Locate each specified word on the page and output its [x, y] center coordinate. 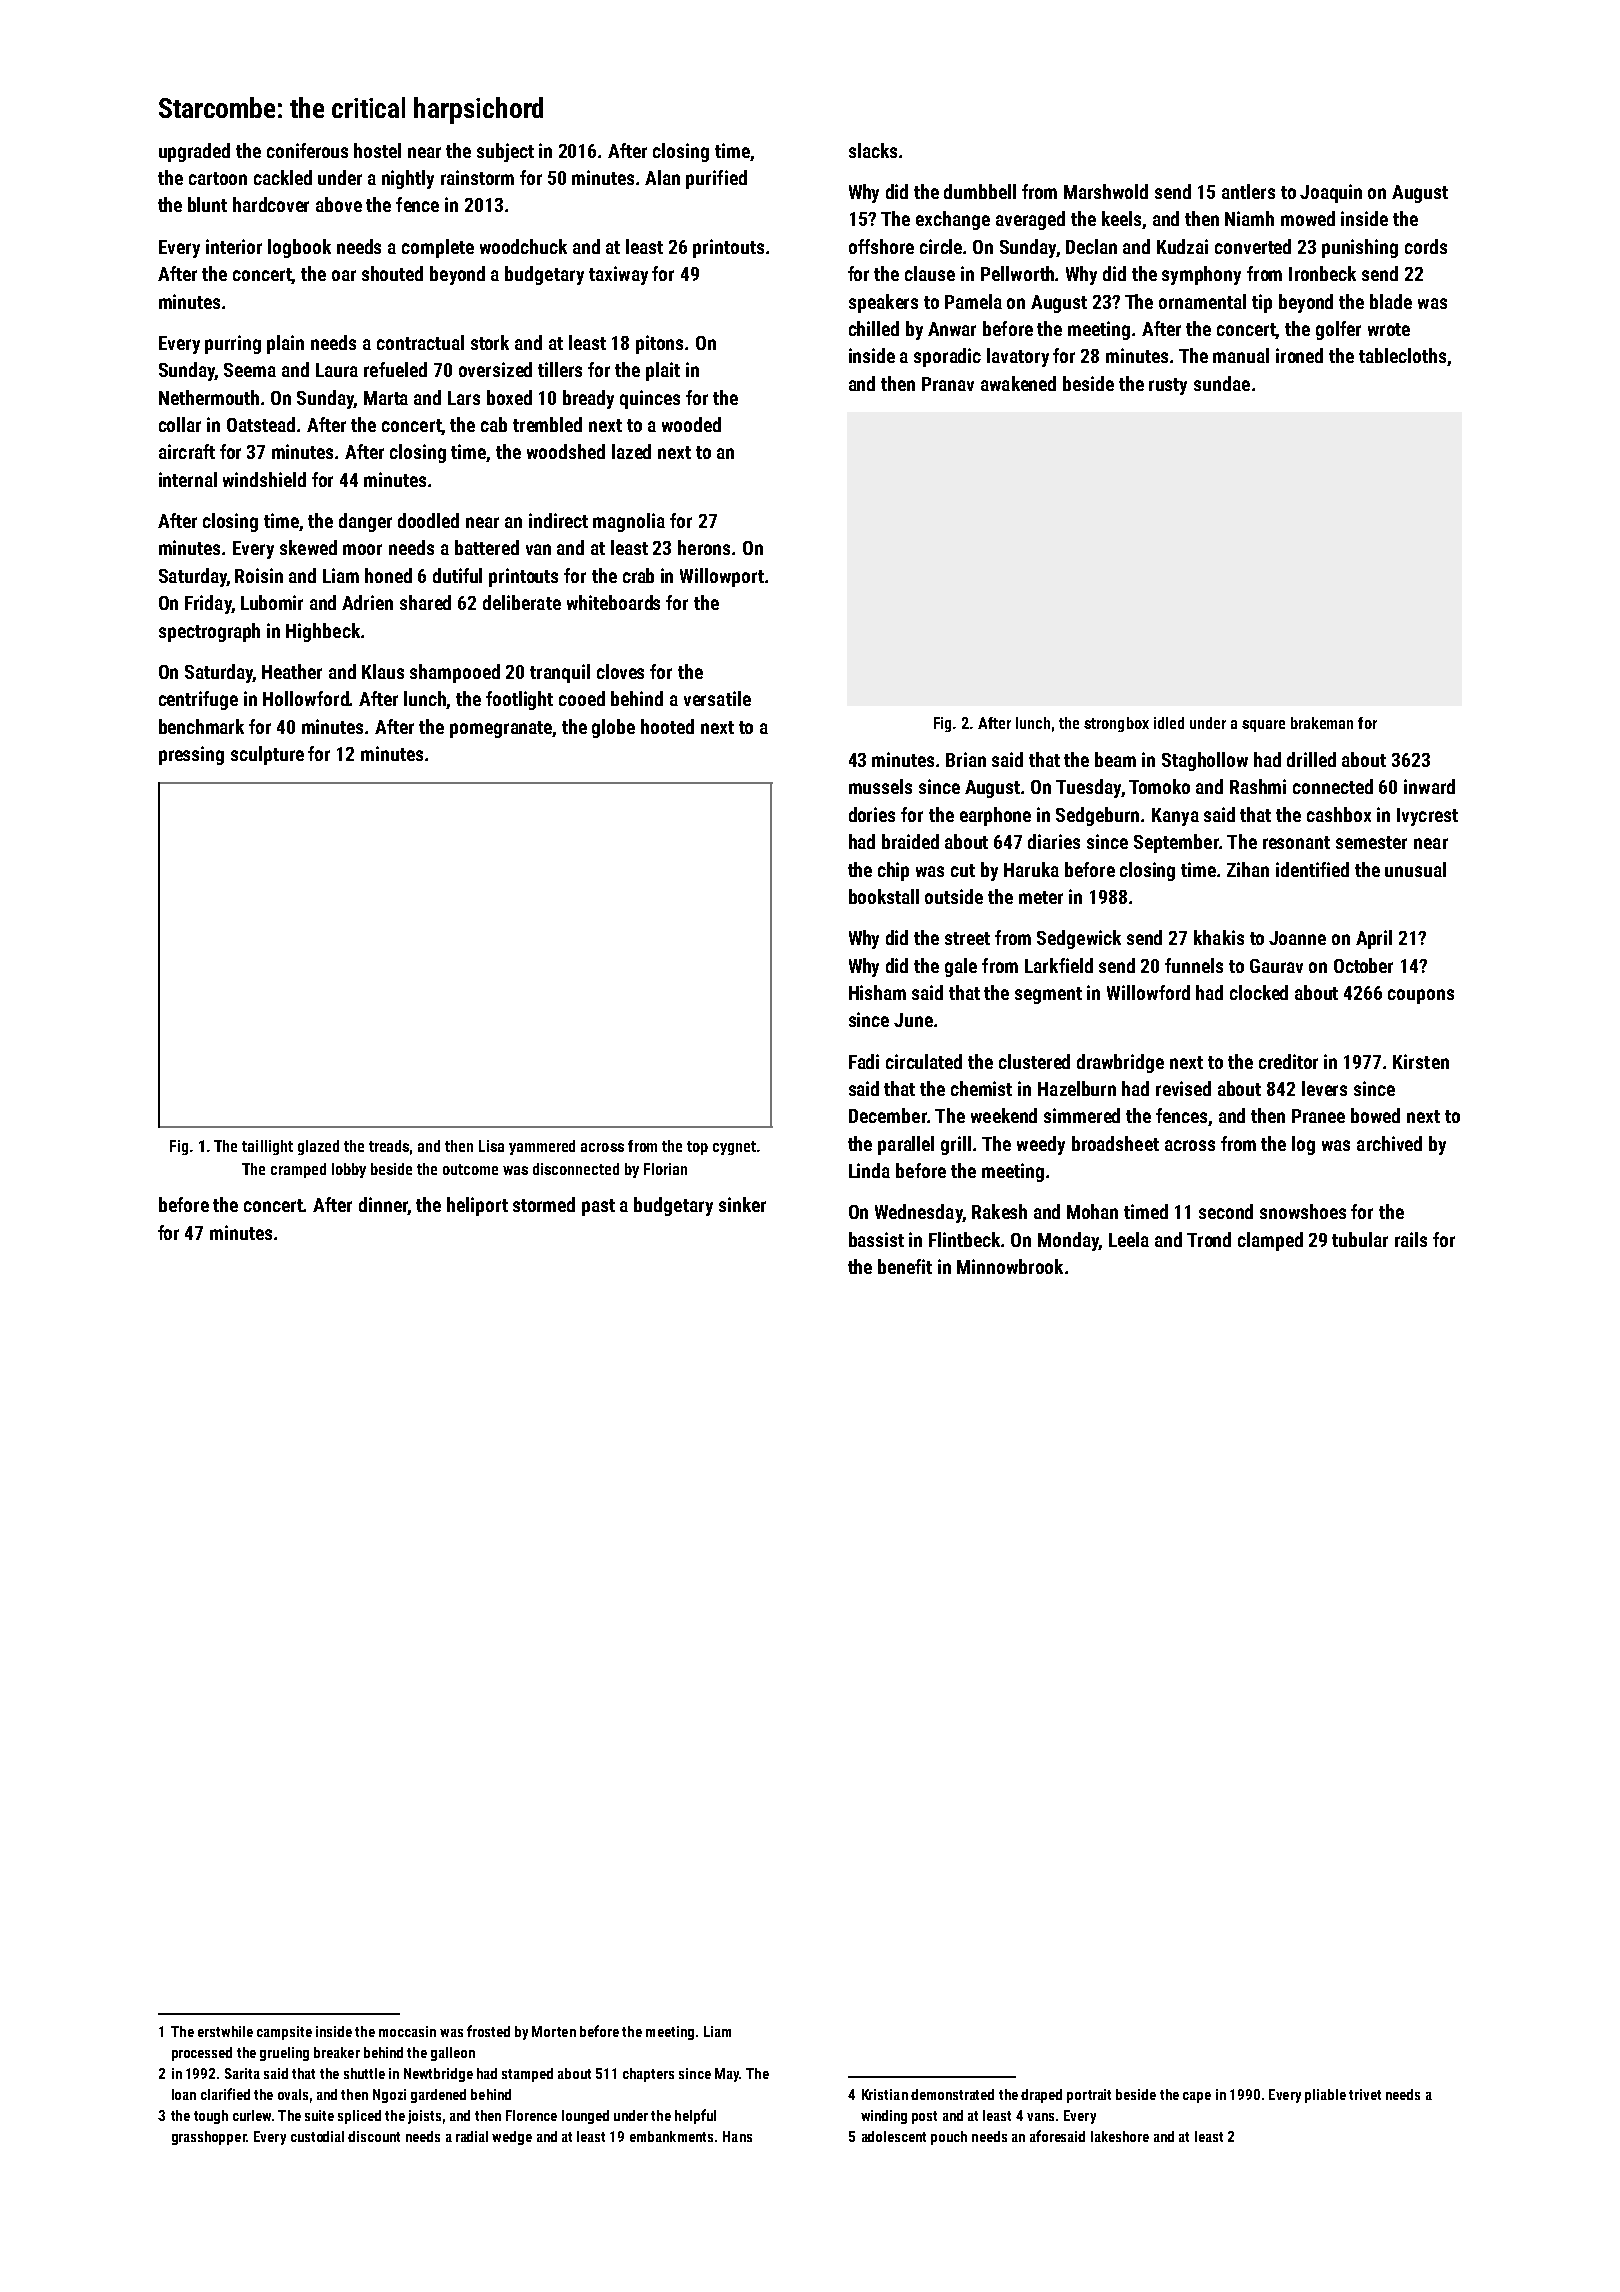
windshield [264, 479]
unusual [1415, 869]
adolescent [894, 2136]
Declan [1091, 246]
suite [319, 2115]
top [697, 1148]
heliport [477, 1206]
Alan [662, 177]
